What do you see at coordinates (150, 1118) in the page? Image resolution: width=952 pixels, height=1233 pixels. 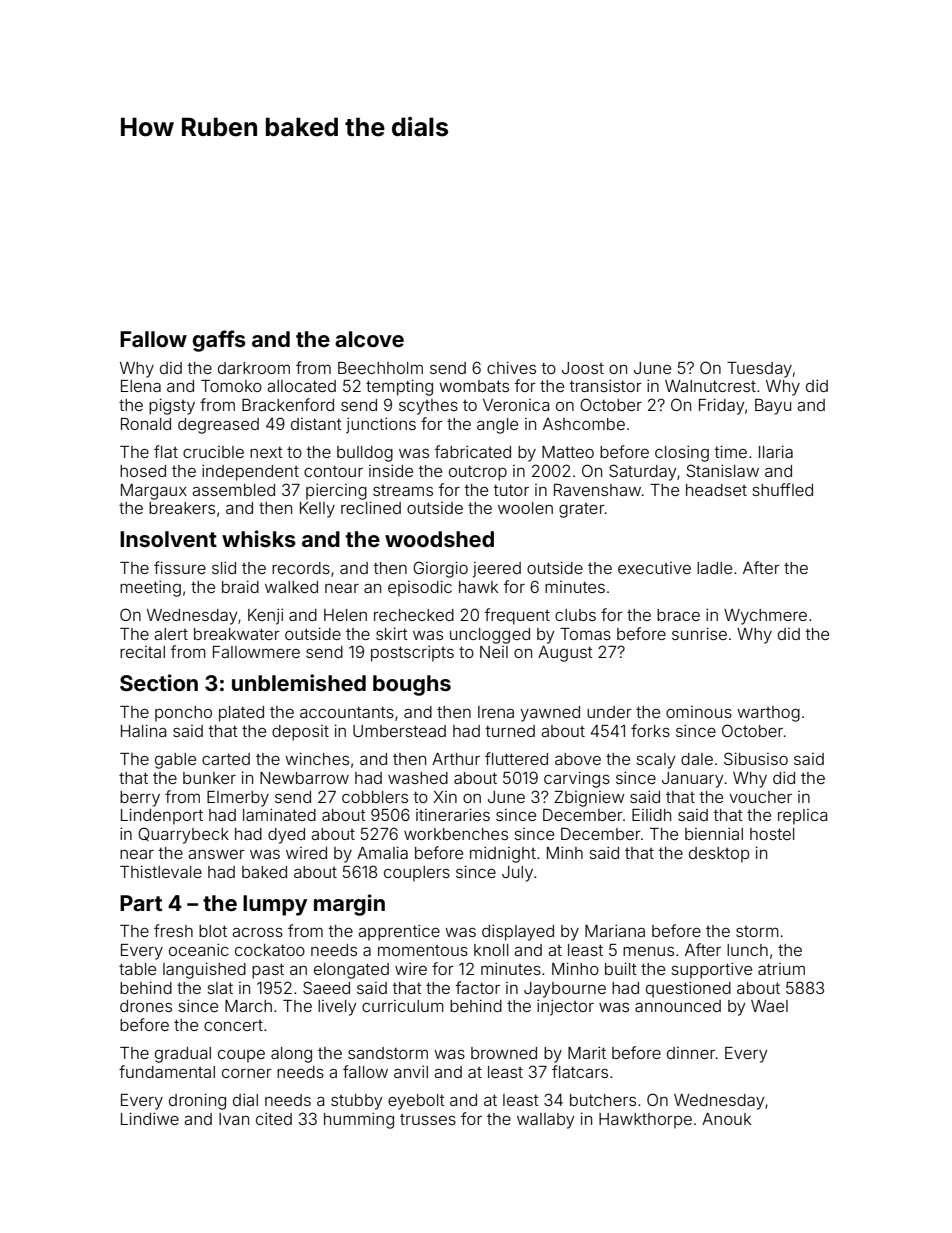 I see `Lindiwe` at bounding box center [150, 1118].
